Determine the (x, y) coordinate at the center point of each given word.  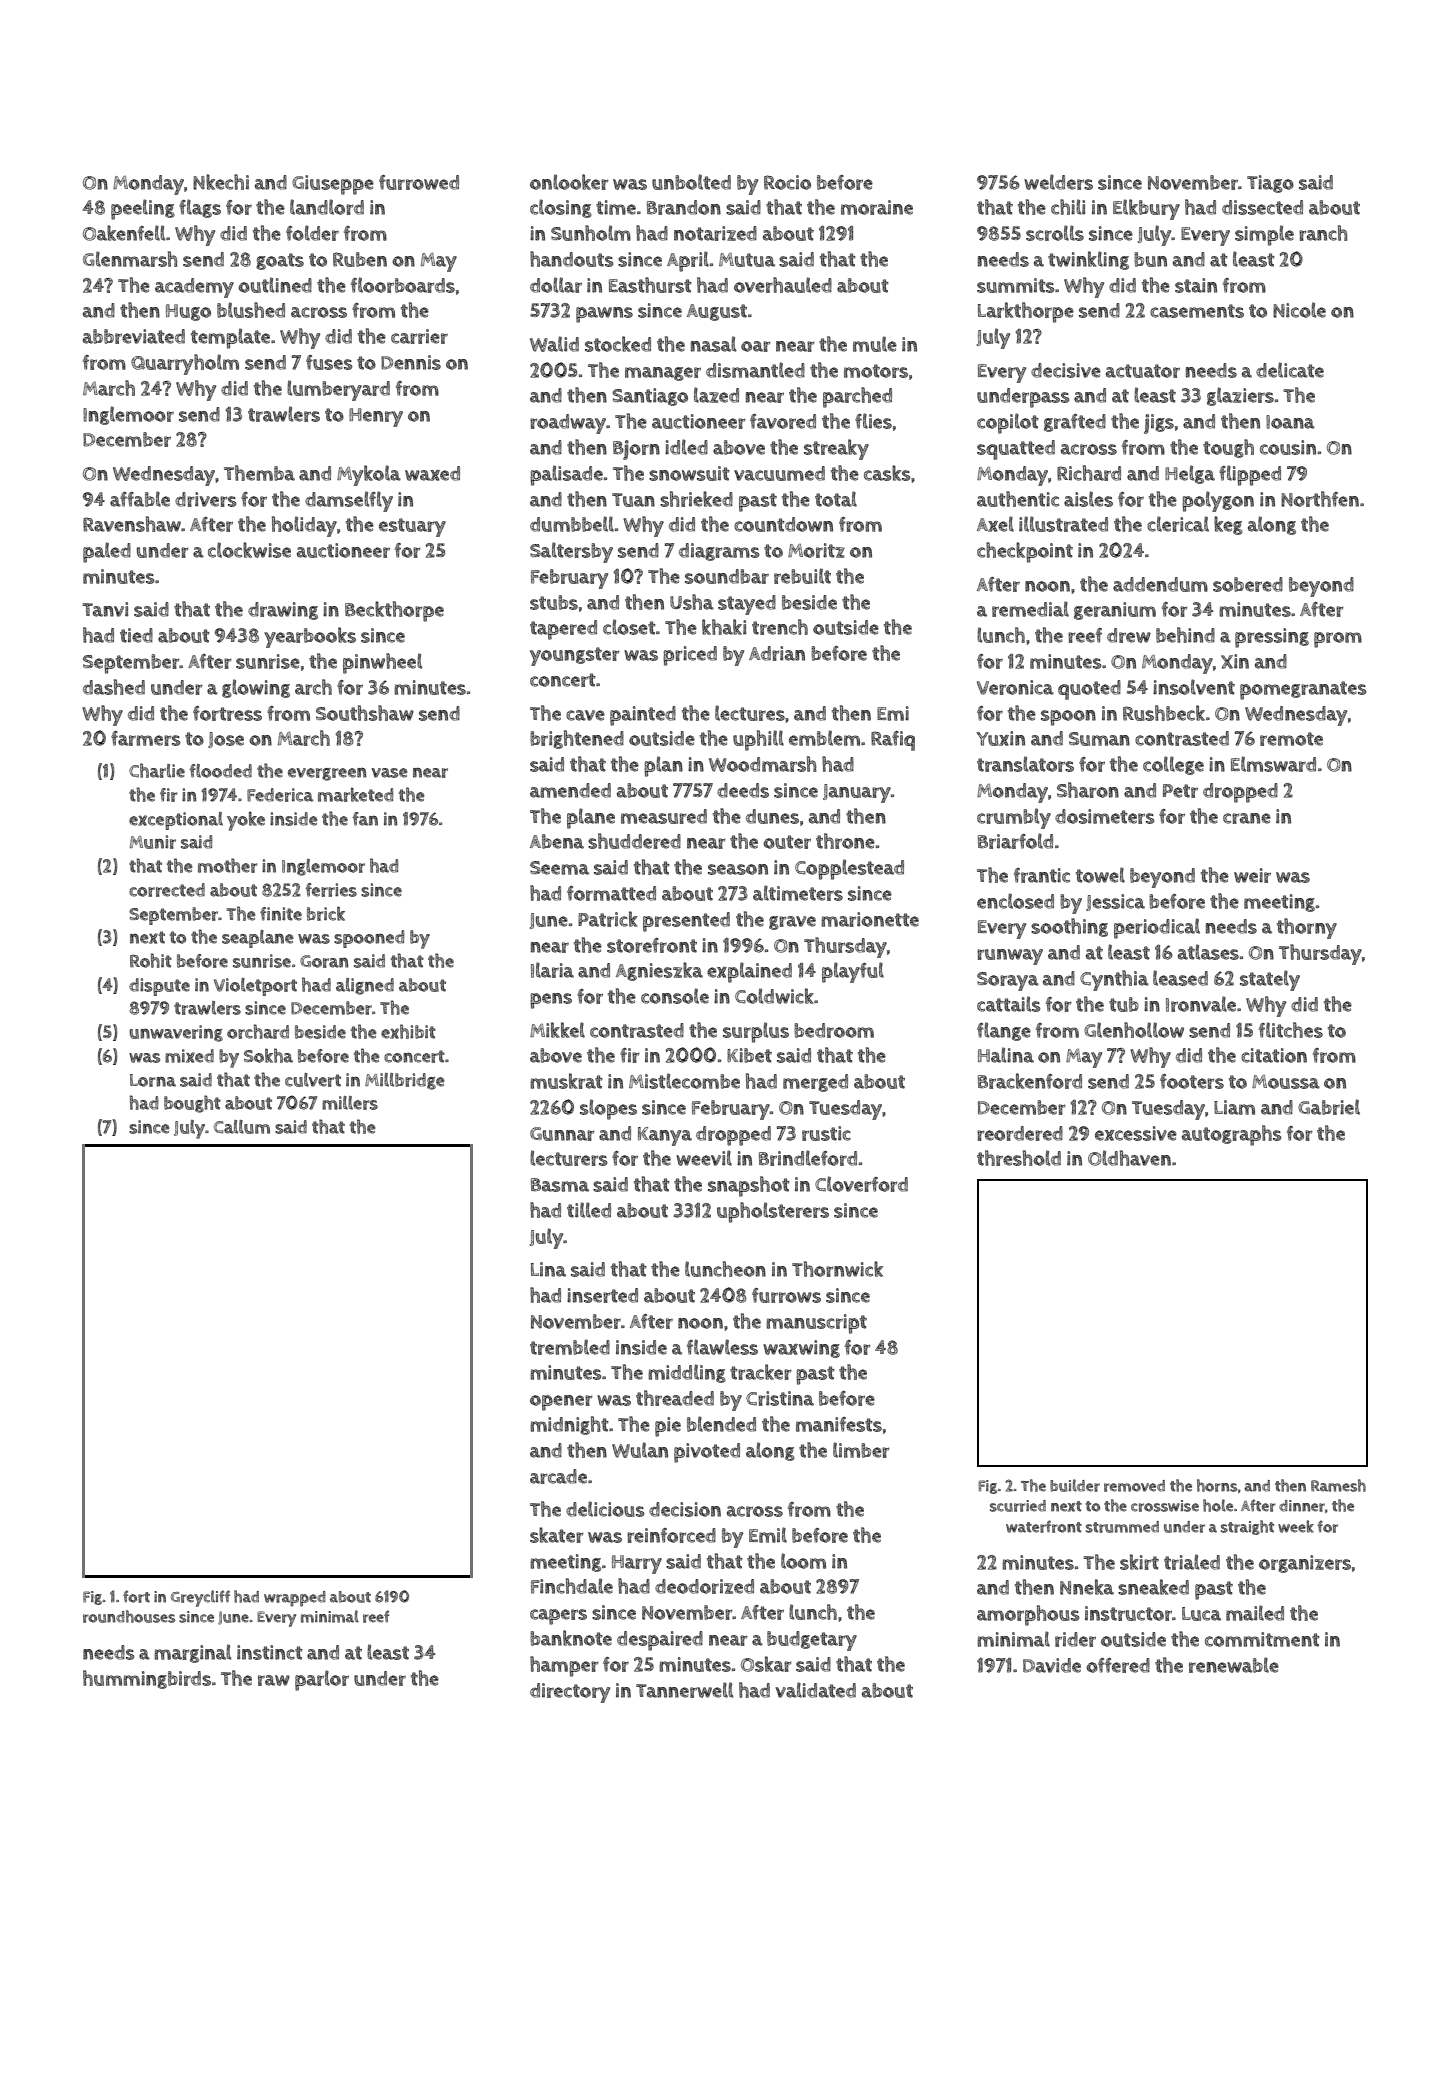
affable (140, 499)
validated (815, 1690)
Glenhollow (1134, 1030)
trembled (570, 1347)
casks (887, 473)
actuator (1143, 371)
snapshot (749, 1186)
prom (1338, 640)
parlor (322, 1680)
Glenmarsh (130, 259)
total (836, 499)
